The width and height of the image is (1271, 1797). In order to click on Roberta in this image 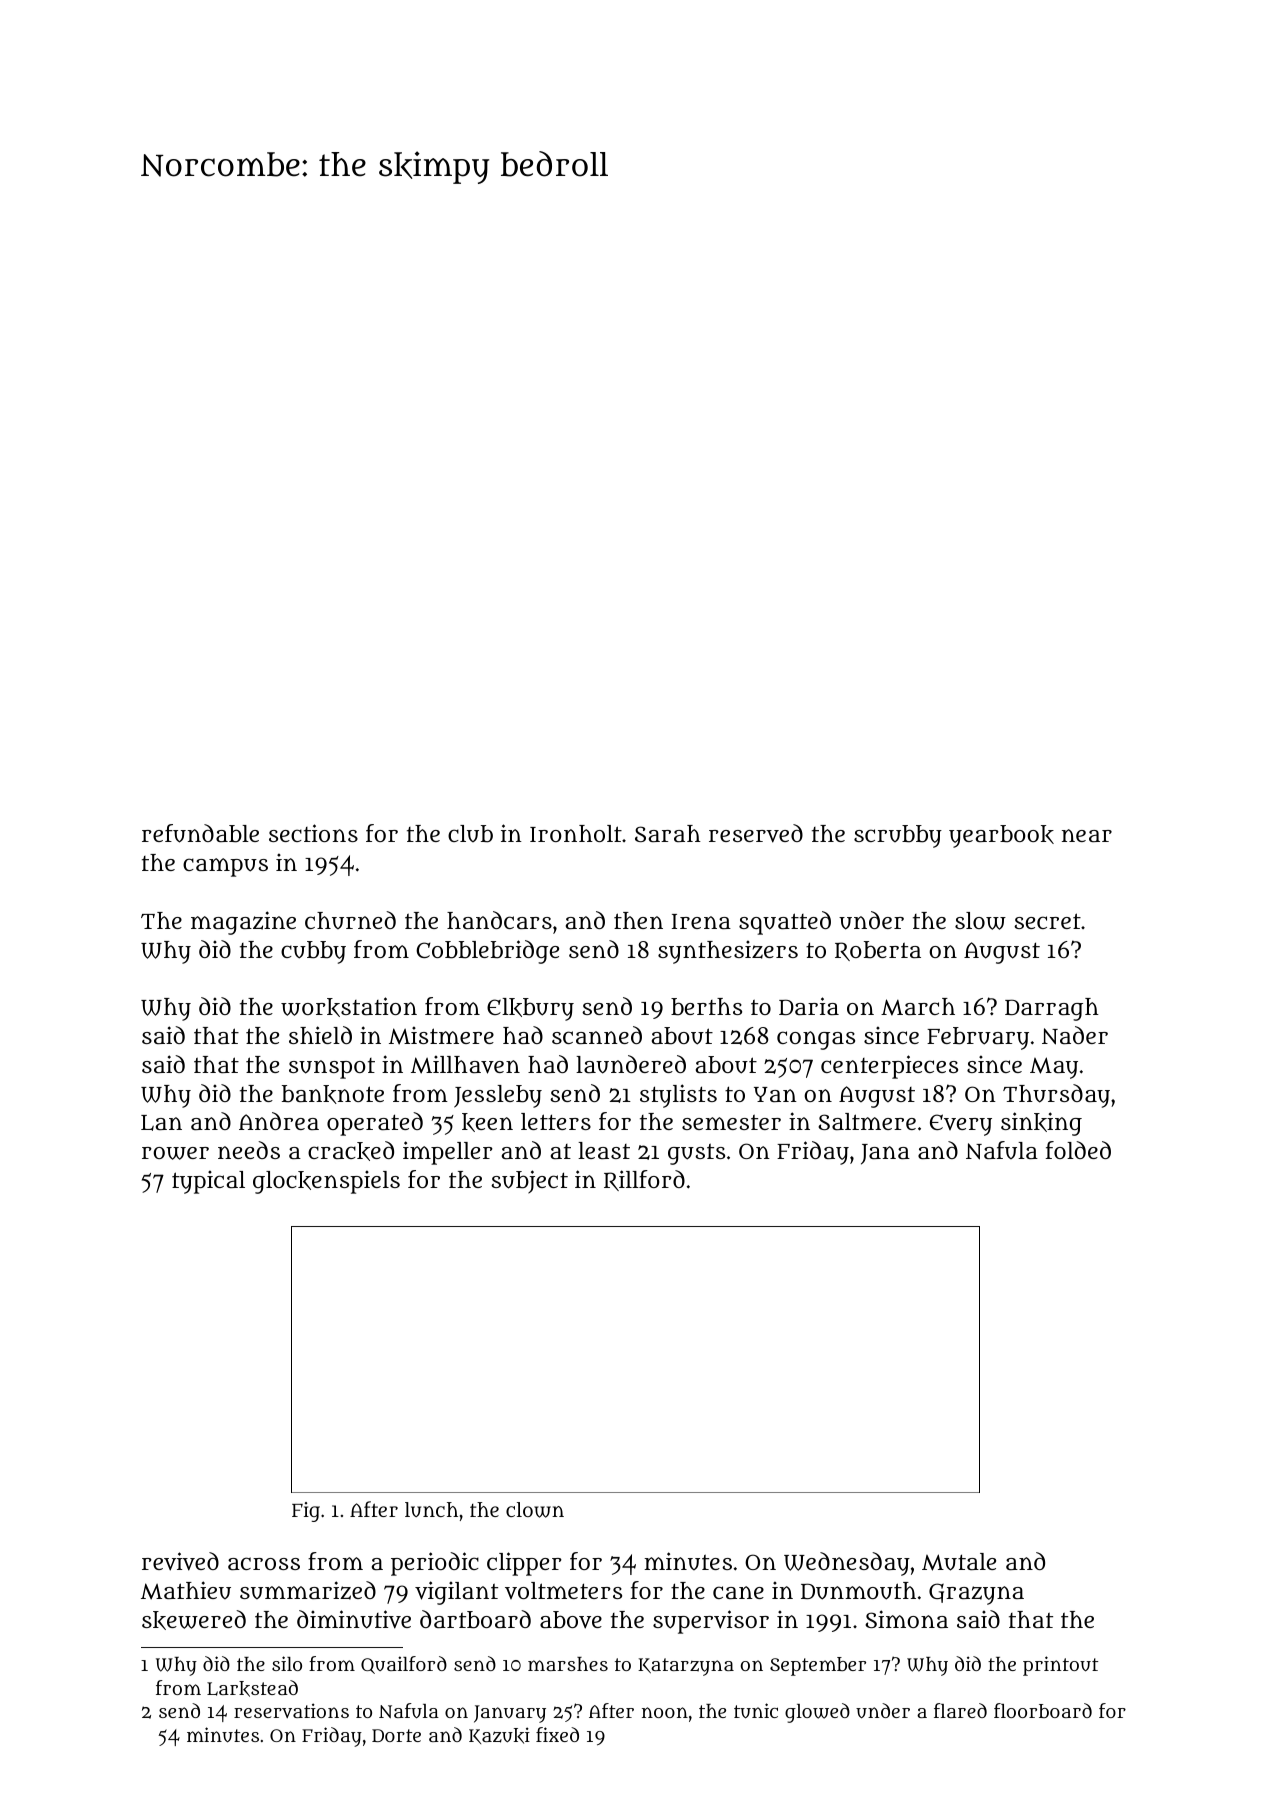, I will do `click(878, 951)`.
